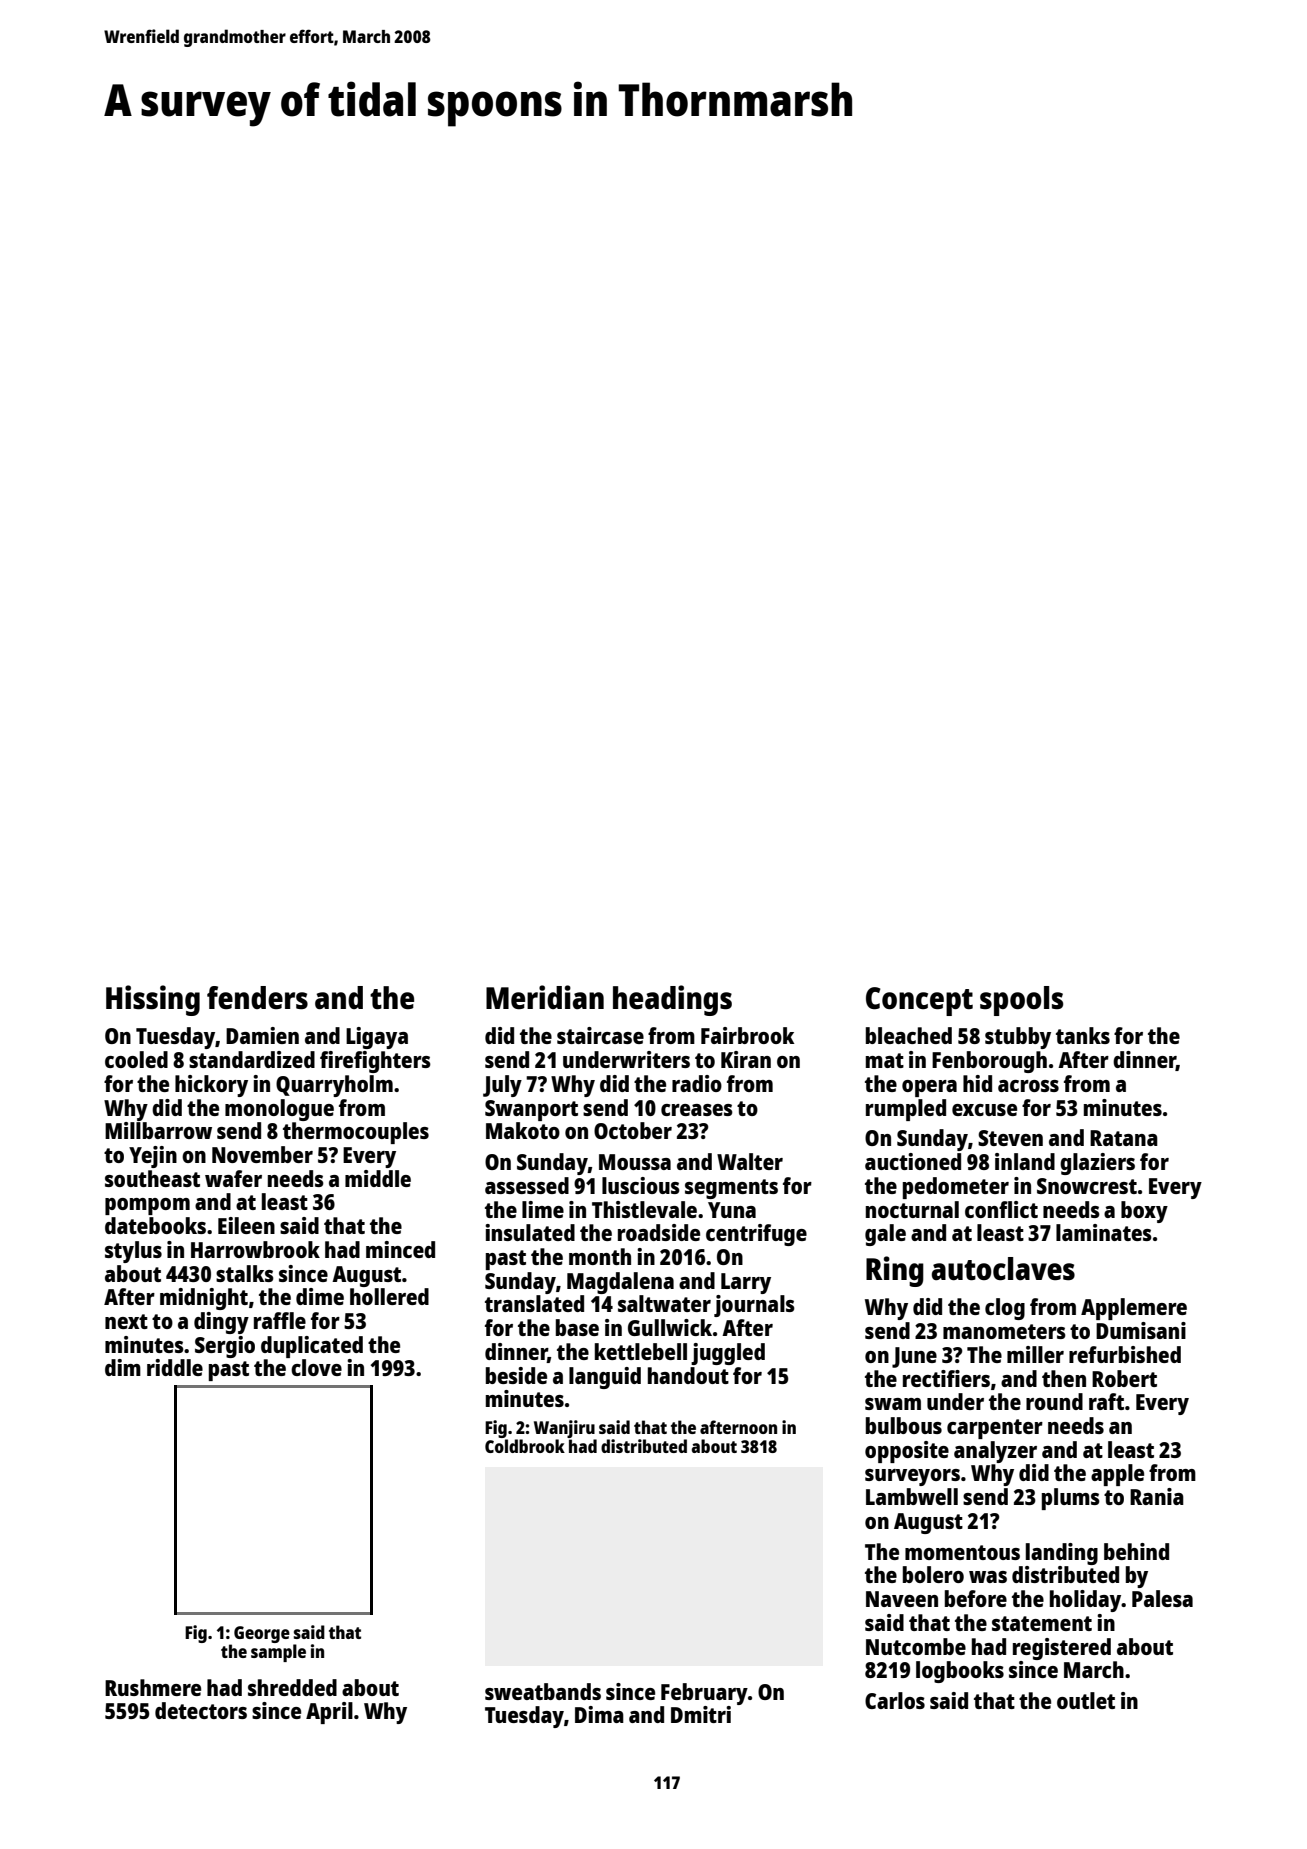 This page has height=1849, width=1307. What do you see at coordinates (672, 1000) in the page?
I see `headings` at bounding box center [672, 1000].
